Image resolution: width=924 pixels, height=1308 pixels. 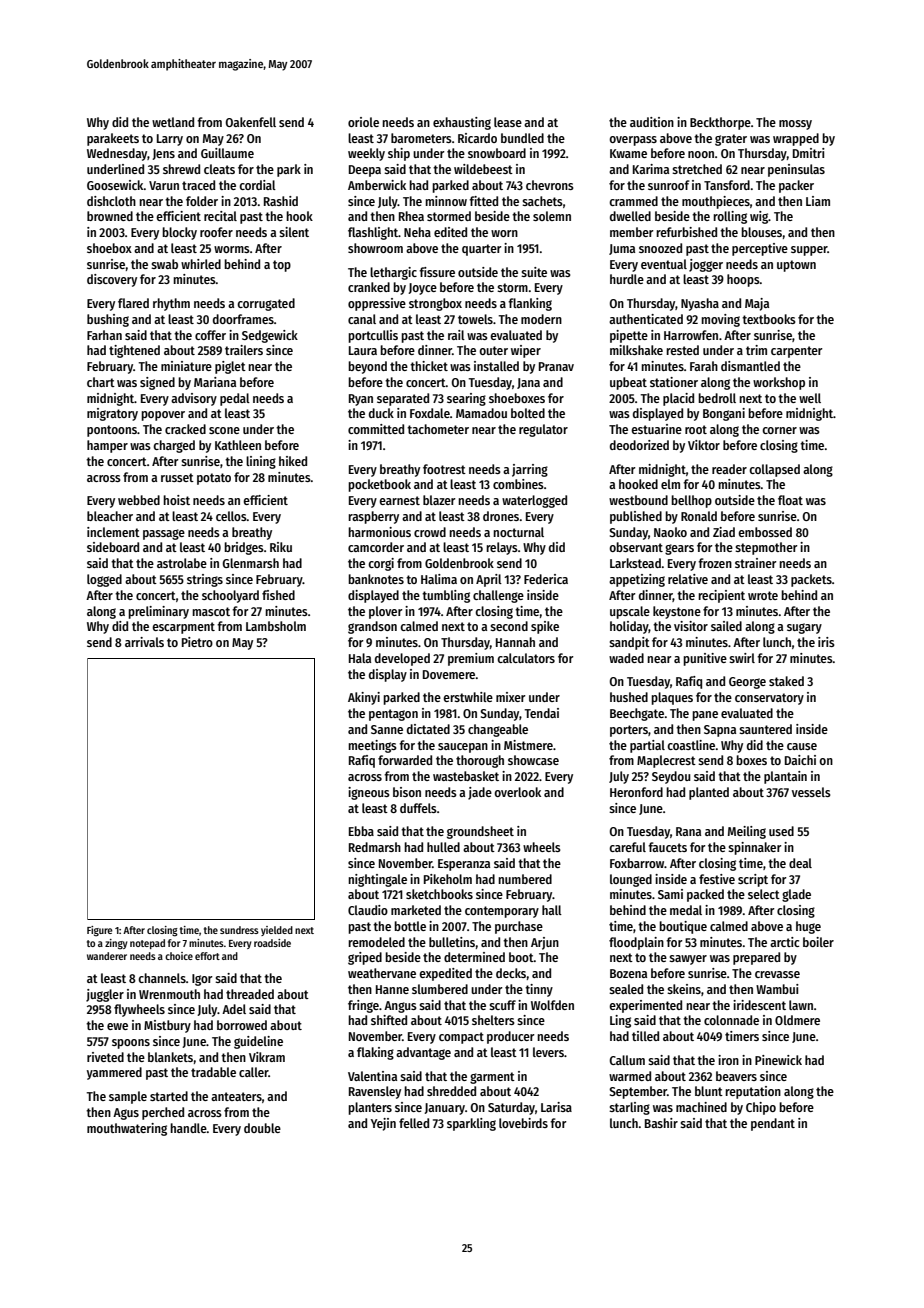 I want to click on flashlight, so click(x=373, y=233).
